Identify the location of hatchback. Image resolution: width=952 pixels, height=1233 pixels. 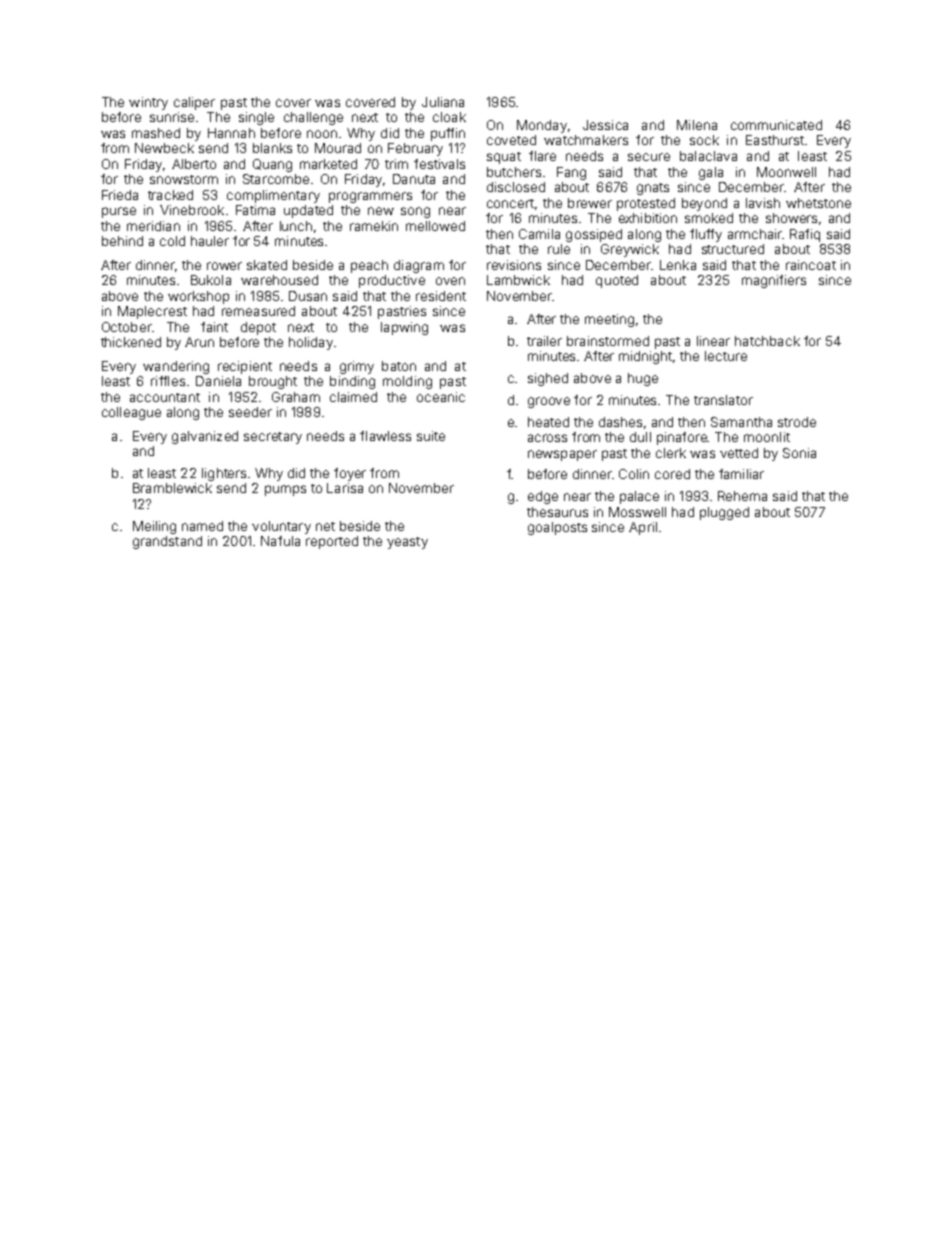
(767, 341).
